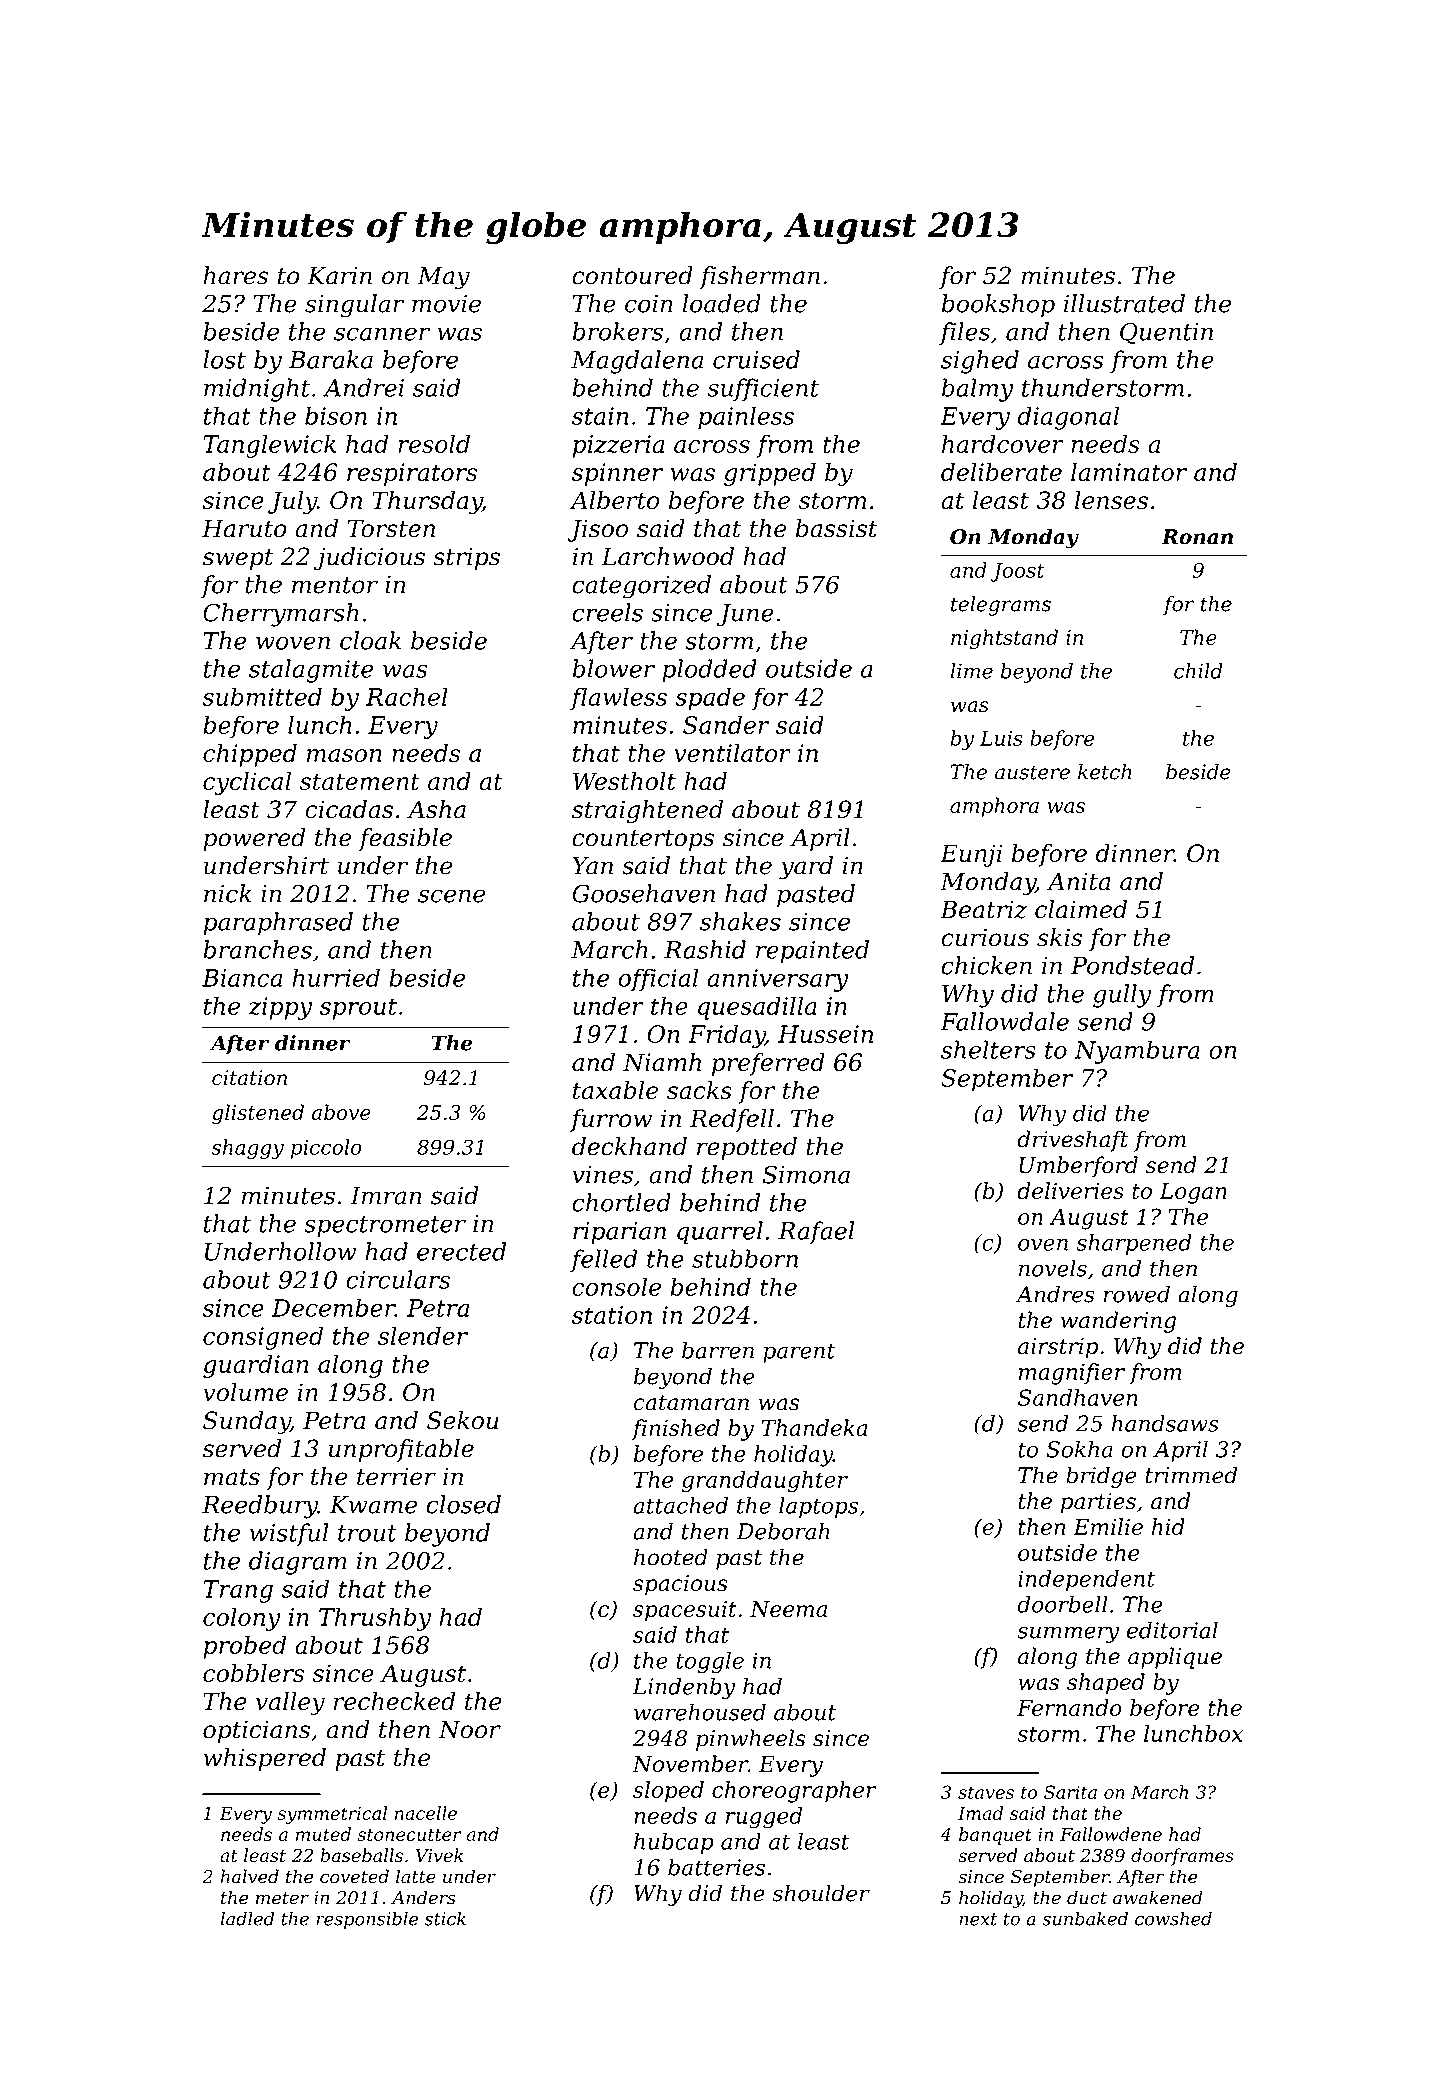  I want to click on shoulder, so click(821, 1893).
